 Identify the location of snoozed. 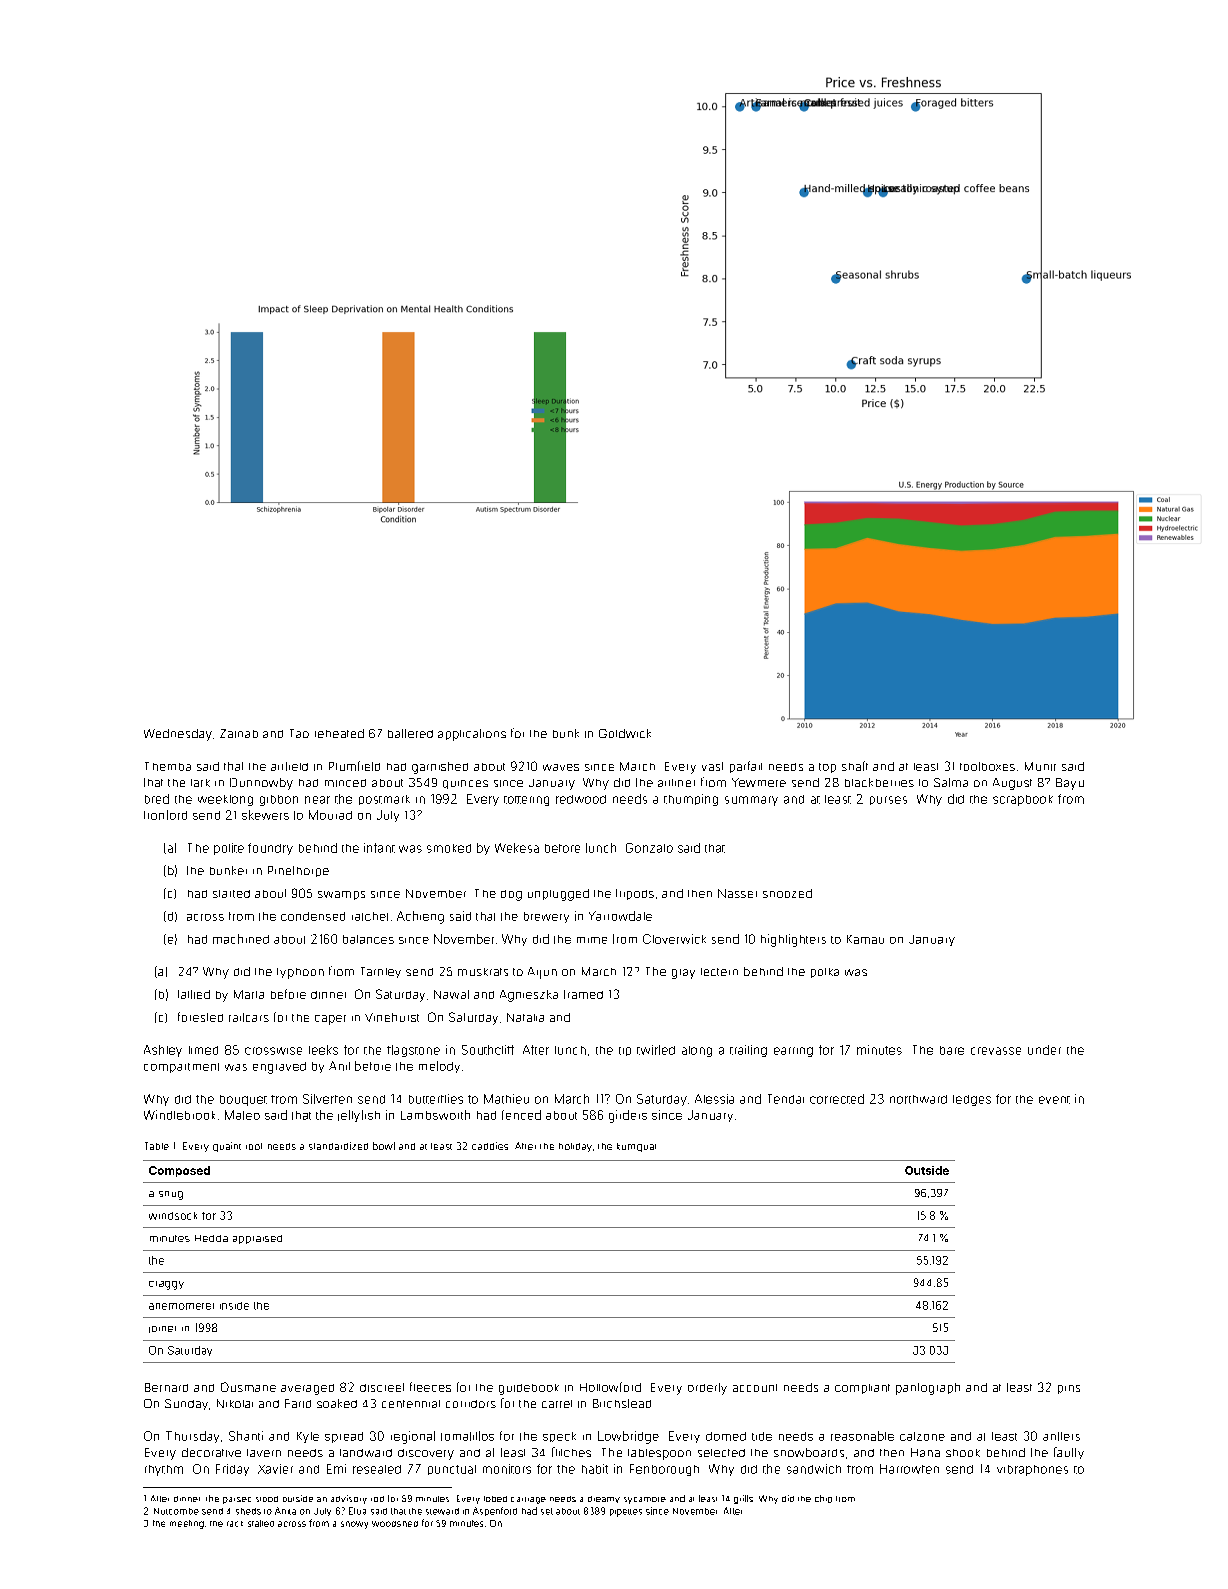
(787, 893).
